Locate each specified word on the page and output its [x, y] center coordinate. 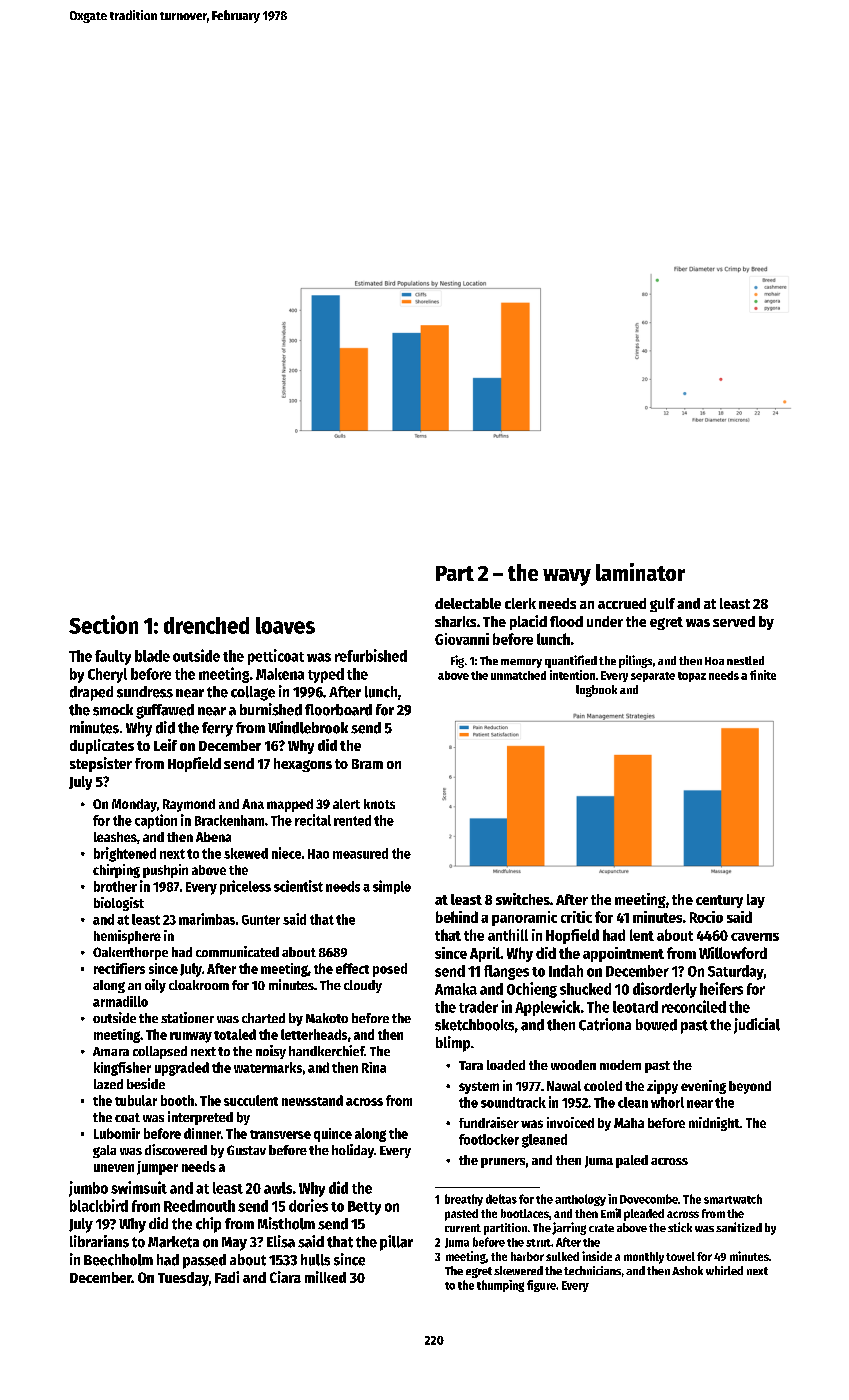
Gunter [261, 920]
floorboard [338, 710]
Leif [165, 745]
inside [597, 1256]
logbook [596, 691]
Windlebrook [308, 727]
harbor [527, 1256]
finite [763, 675]
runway [191, 1037]
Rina [374, 1067]
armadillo [120, 1001]
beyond [750, 1087]
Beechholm [118, 1260]
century [719, 901]
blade [152, 656]
